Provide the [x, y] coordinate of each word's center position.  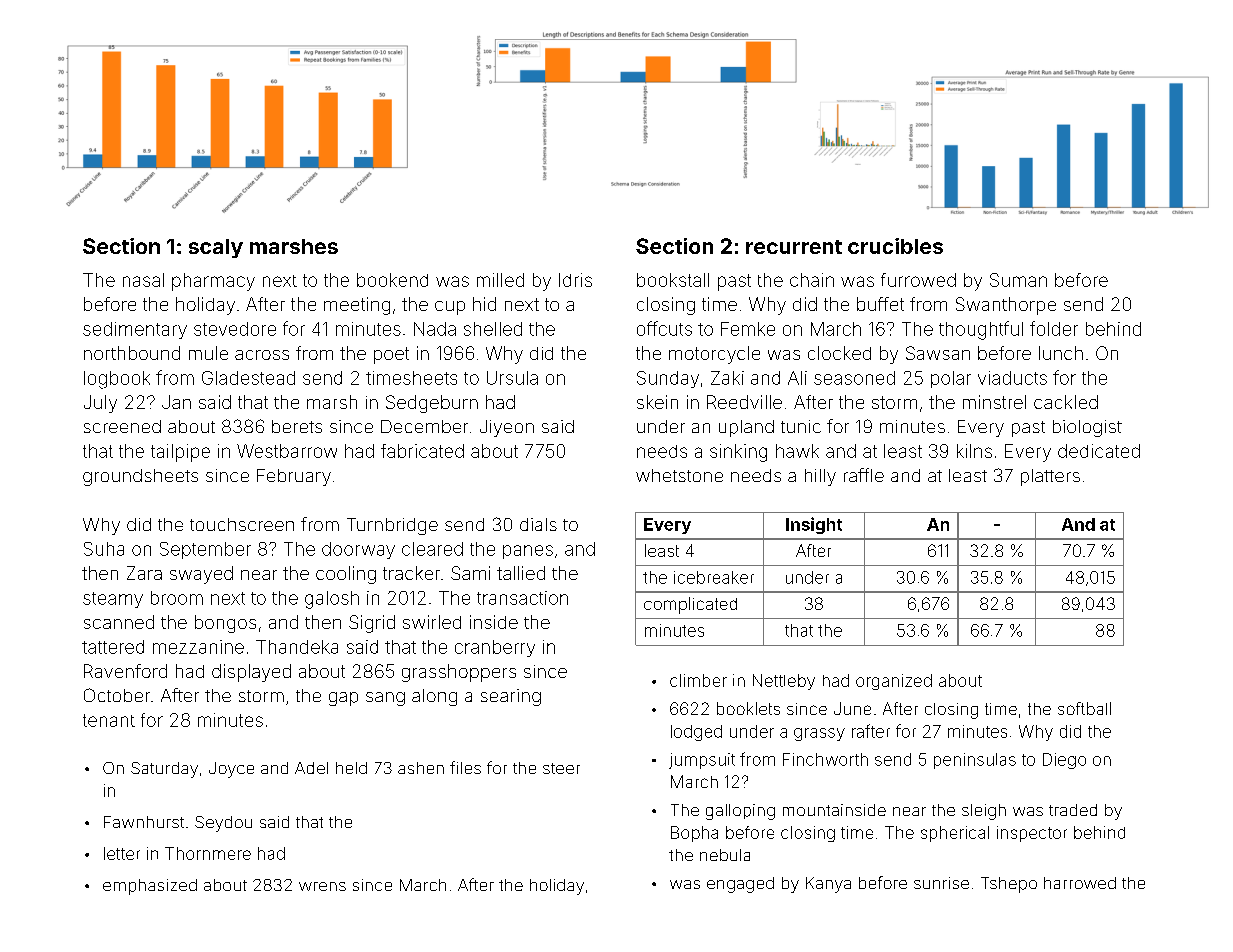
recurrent [794, 247]
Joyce [231, 770]
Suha [104, 549]
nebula [725, 855]
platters [1050, 477]
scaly [216, 248]
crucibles [895, 246]
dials [538, 524]
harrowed [1080, 883]
